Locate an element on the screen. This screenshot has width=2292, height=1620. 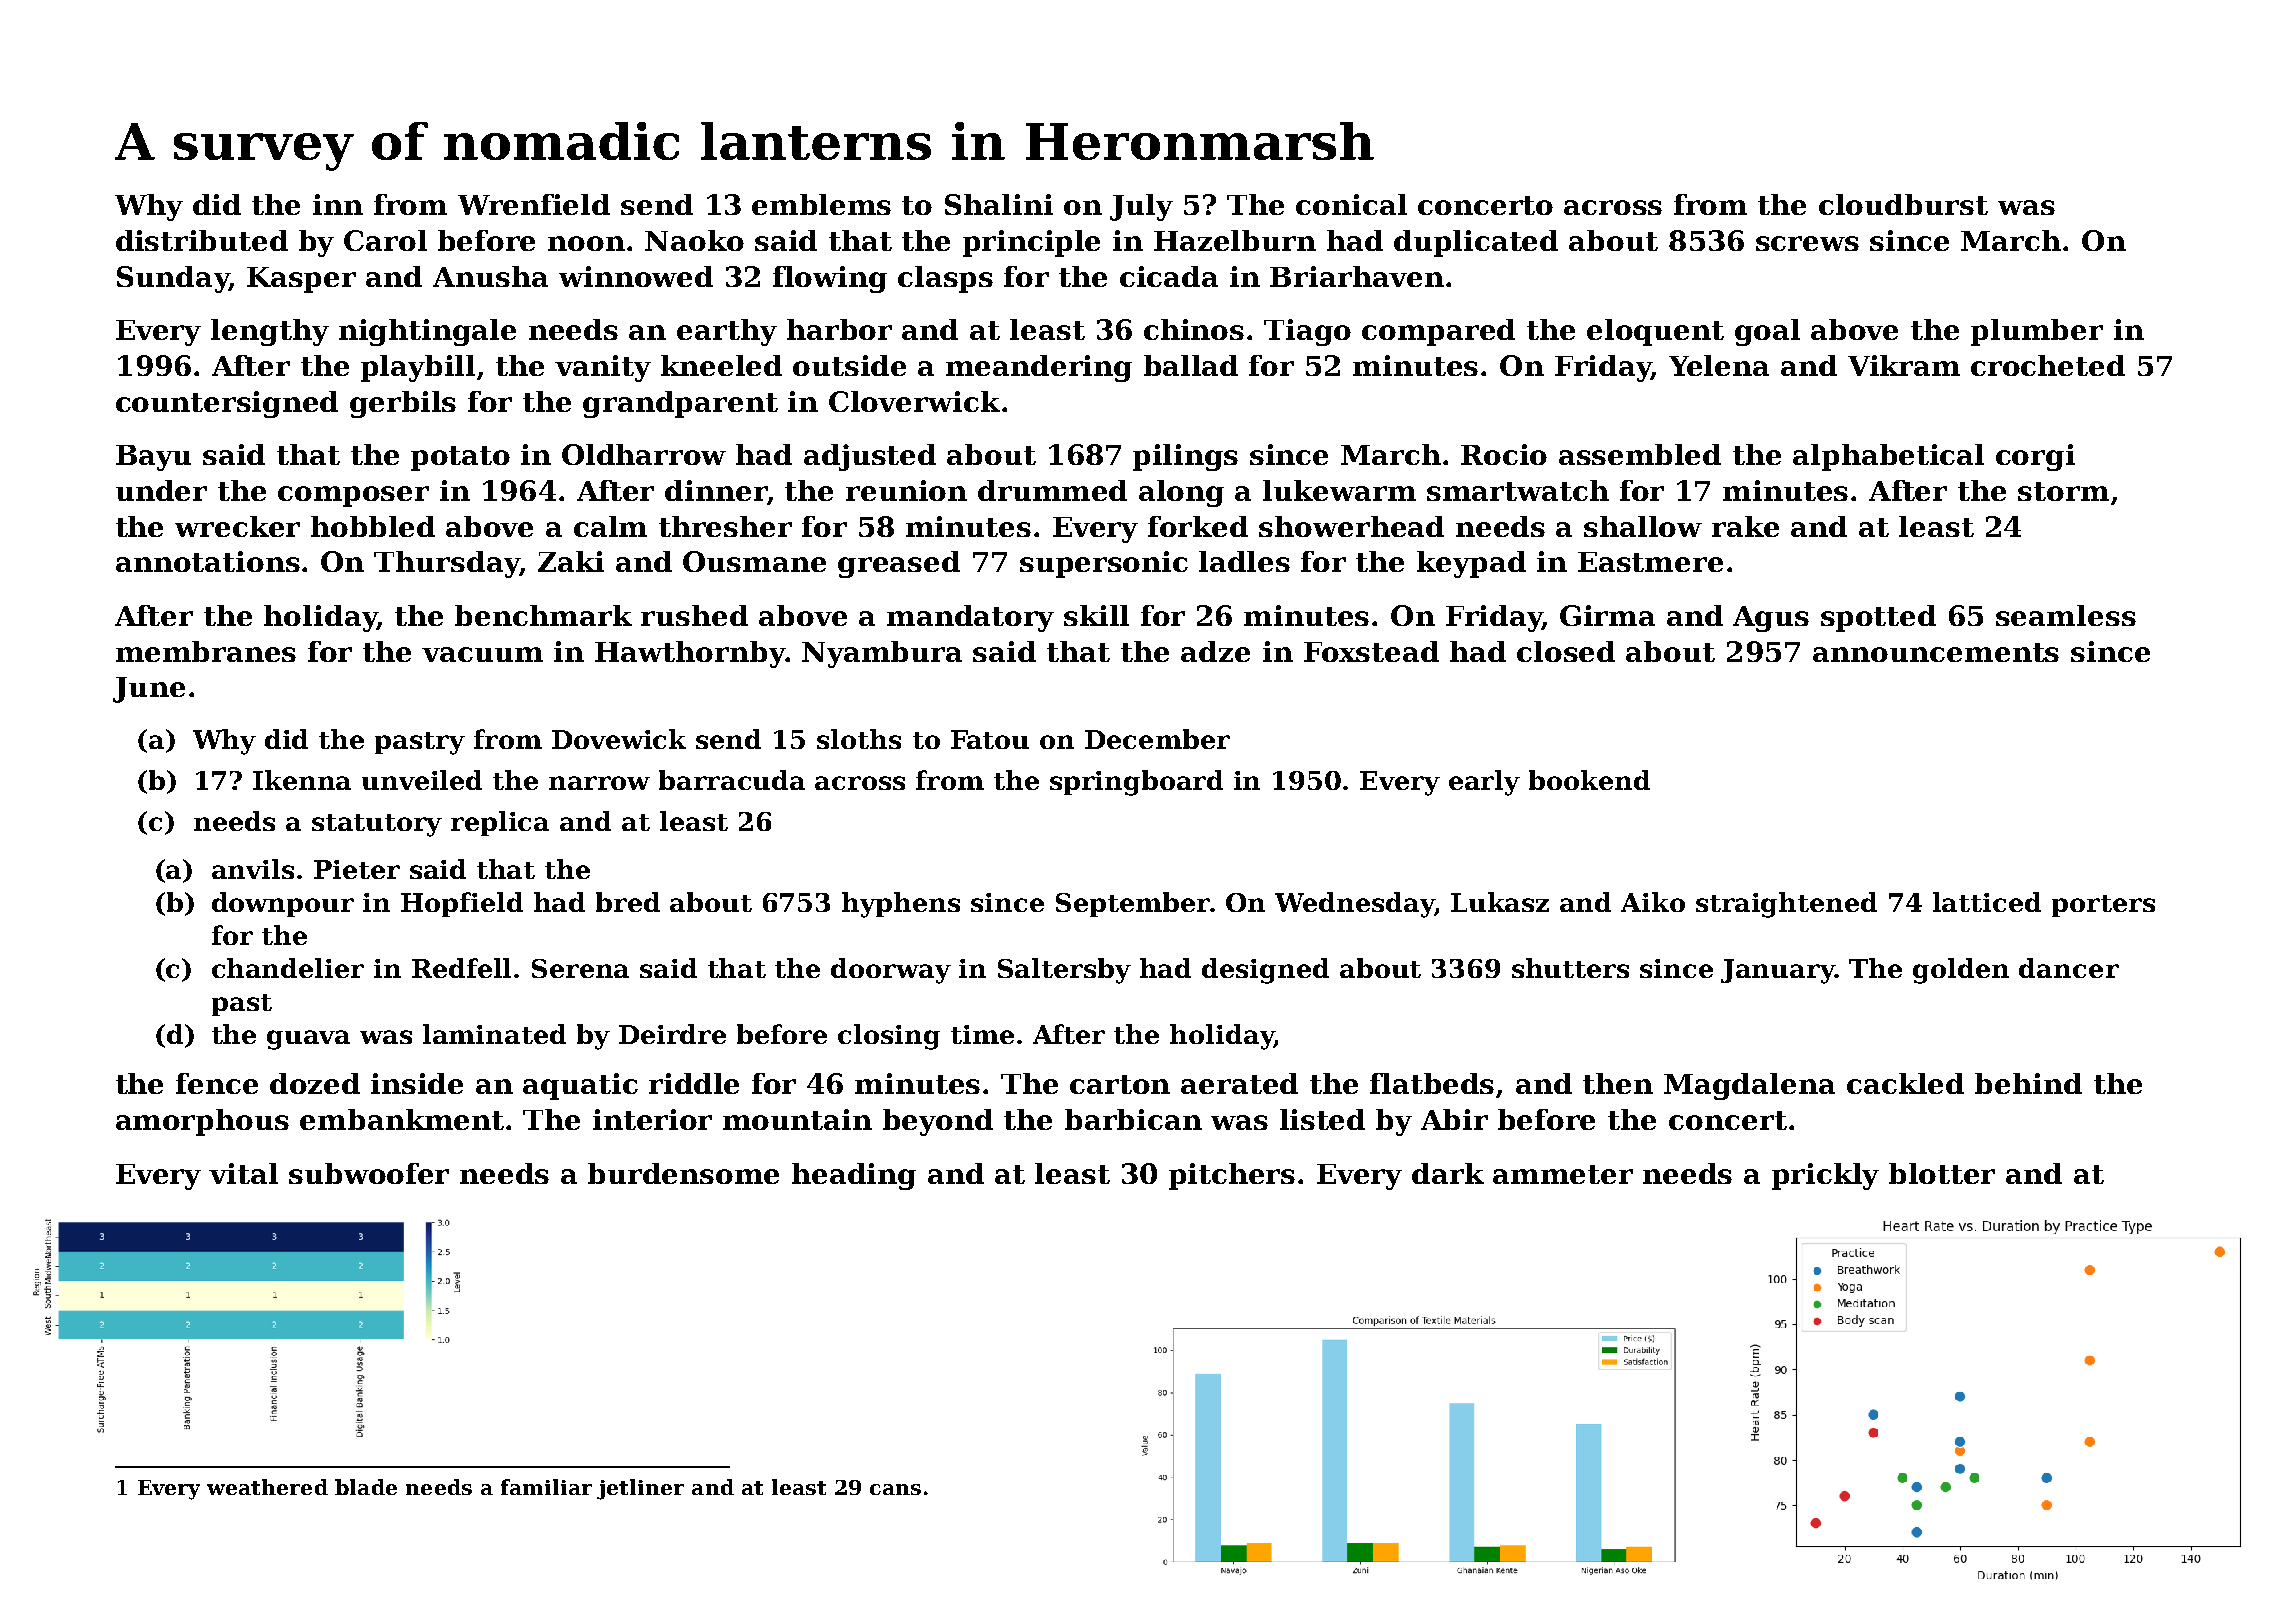
announcements is located at coordinates (1936, 652).
